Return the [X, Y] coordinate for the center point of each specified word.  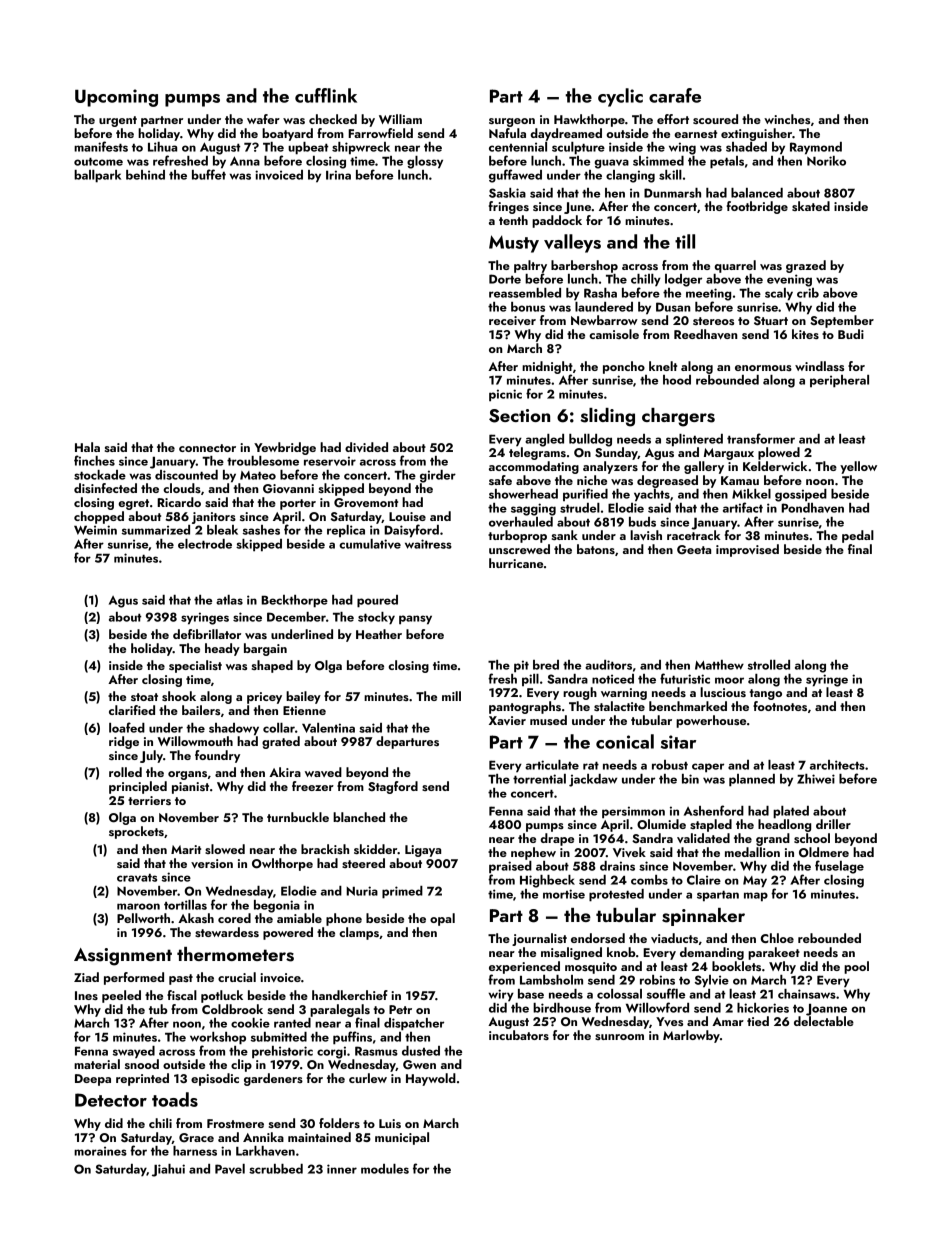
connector [207, 448]
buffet [209, 174]
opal [442, 919]
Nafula [507, 133]
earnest [695, 134]
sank [565, 535]
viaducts [674, 938]
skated [811, 206]
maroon [138, 906]
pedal [858, 536]
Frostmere [235, 1123]
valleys [572, 243]
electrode [205, 544]
